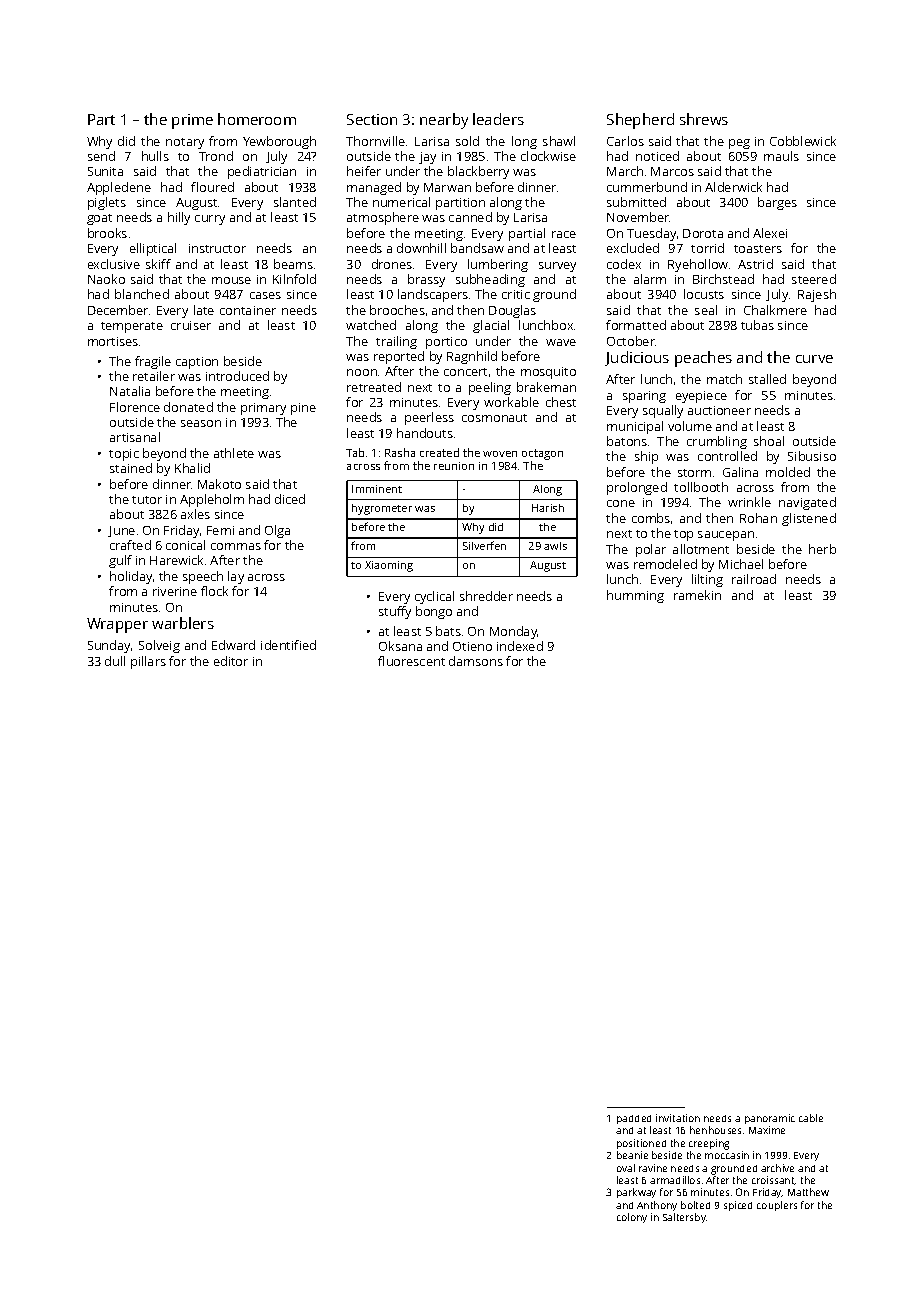 The image size is (924, 1308). What do you see at coordinates (411, 661) in the document?
I see `fluorescent` at bounding box center [411, 661].
